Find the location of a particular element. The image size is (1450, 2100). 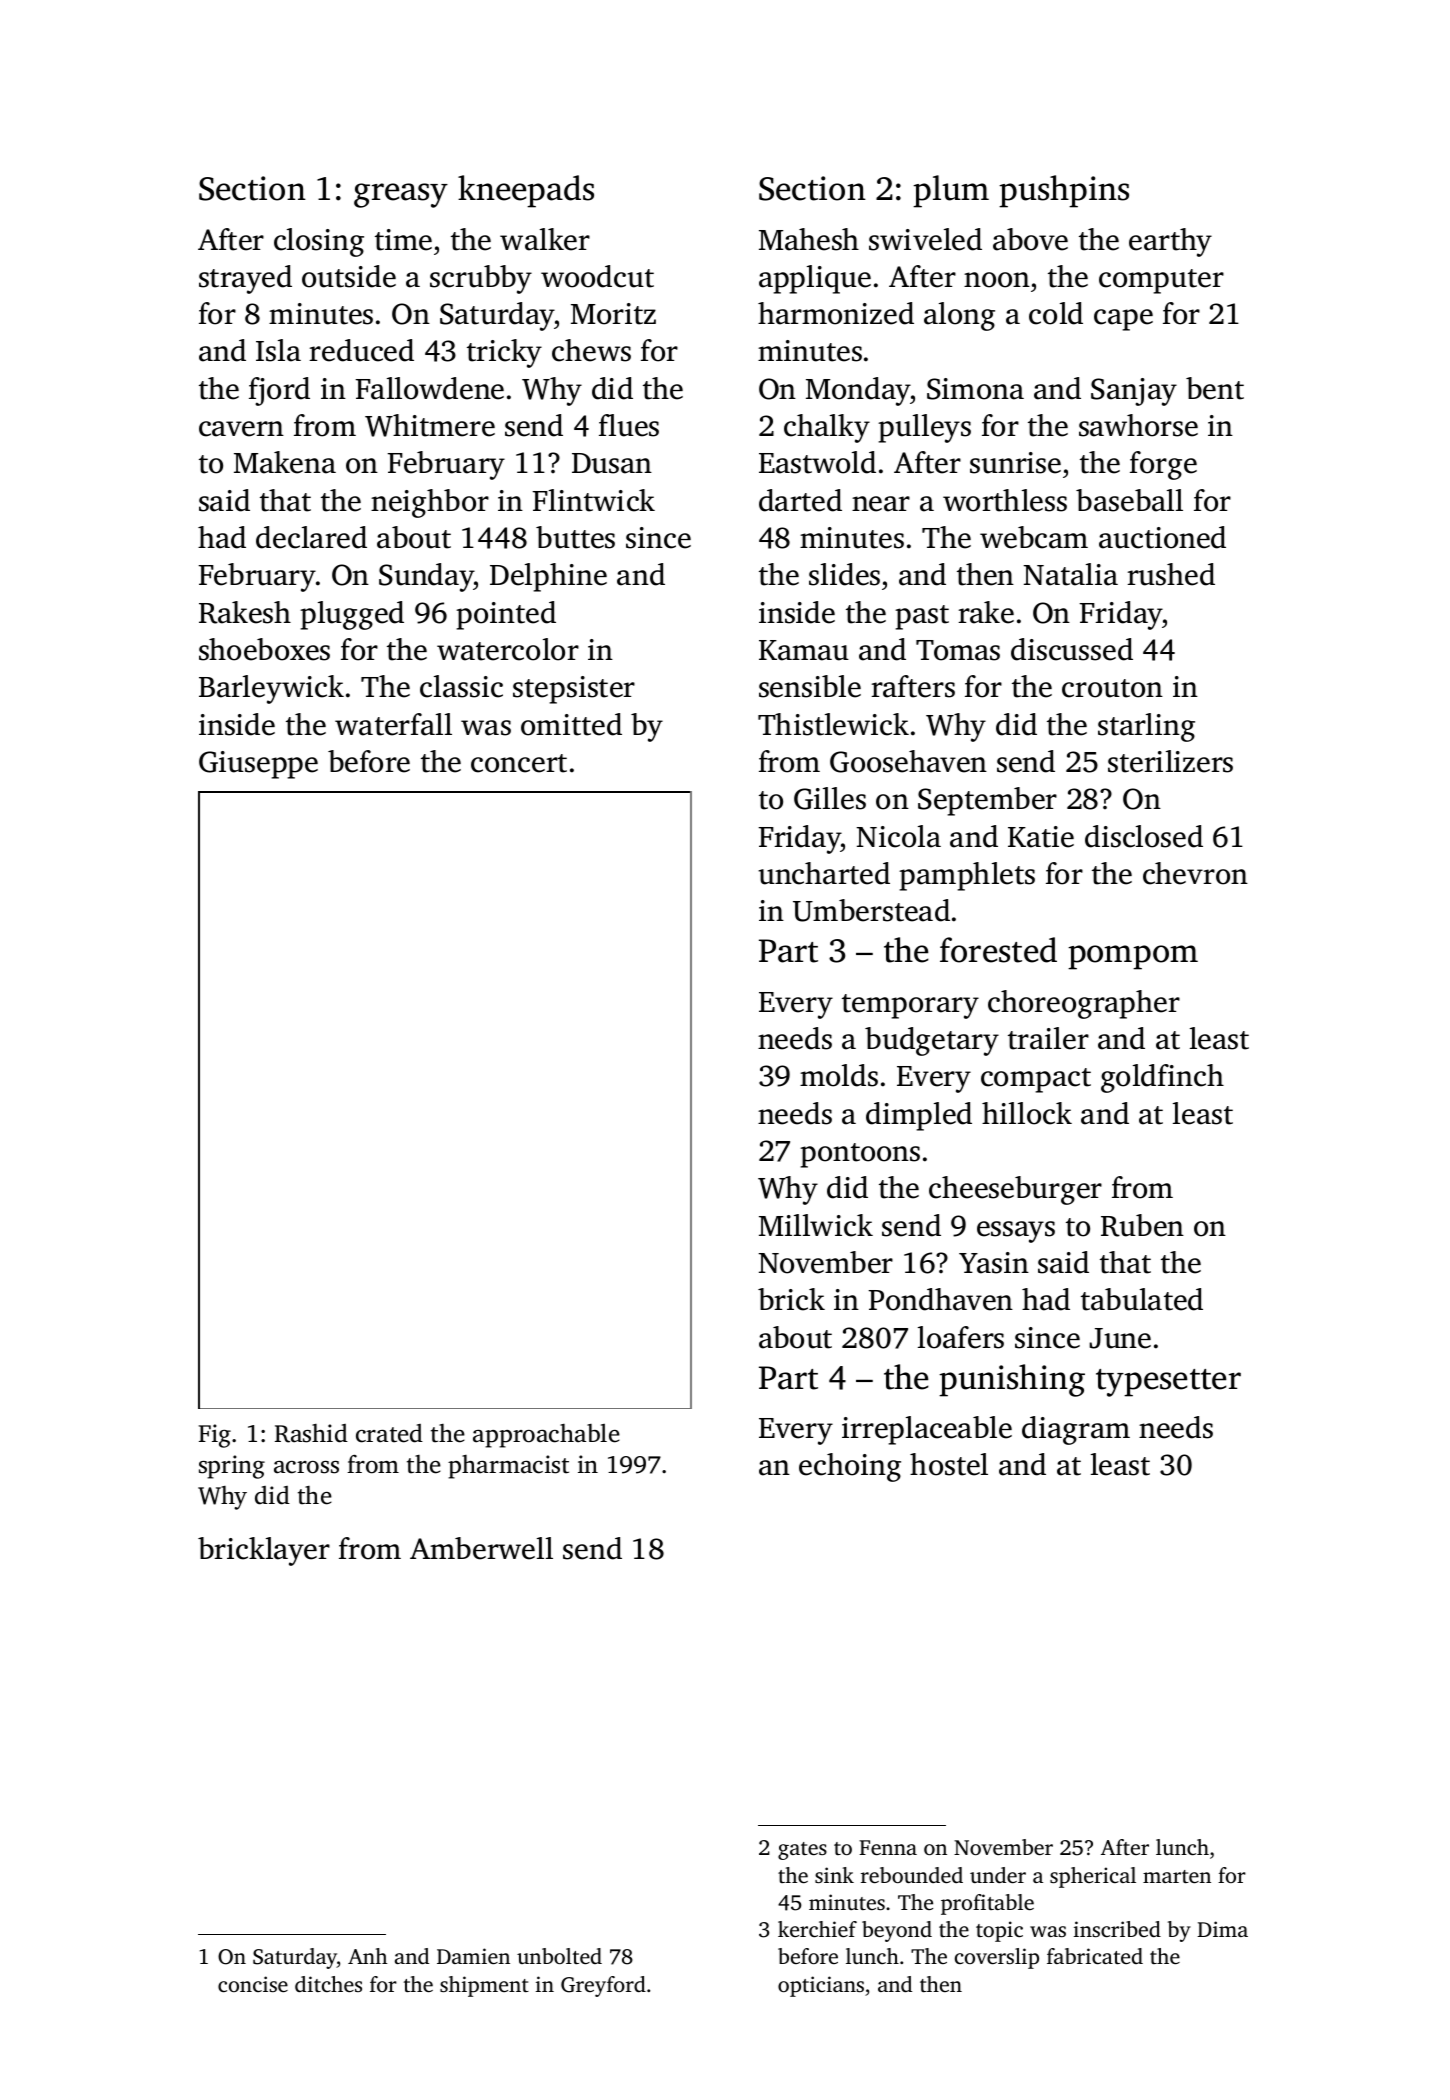

pushpins is located at coordinates (1064, 191).
